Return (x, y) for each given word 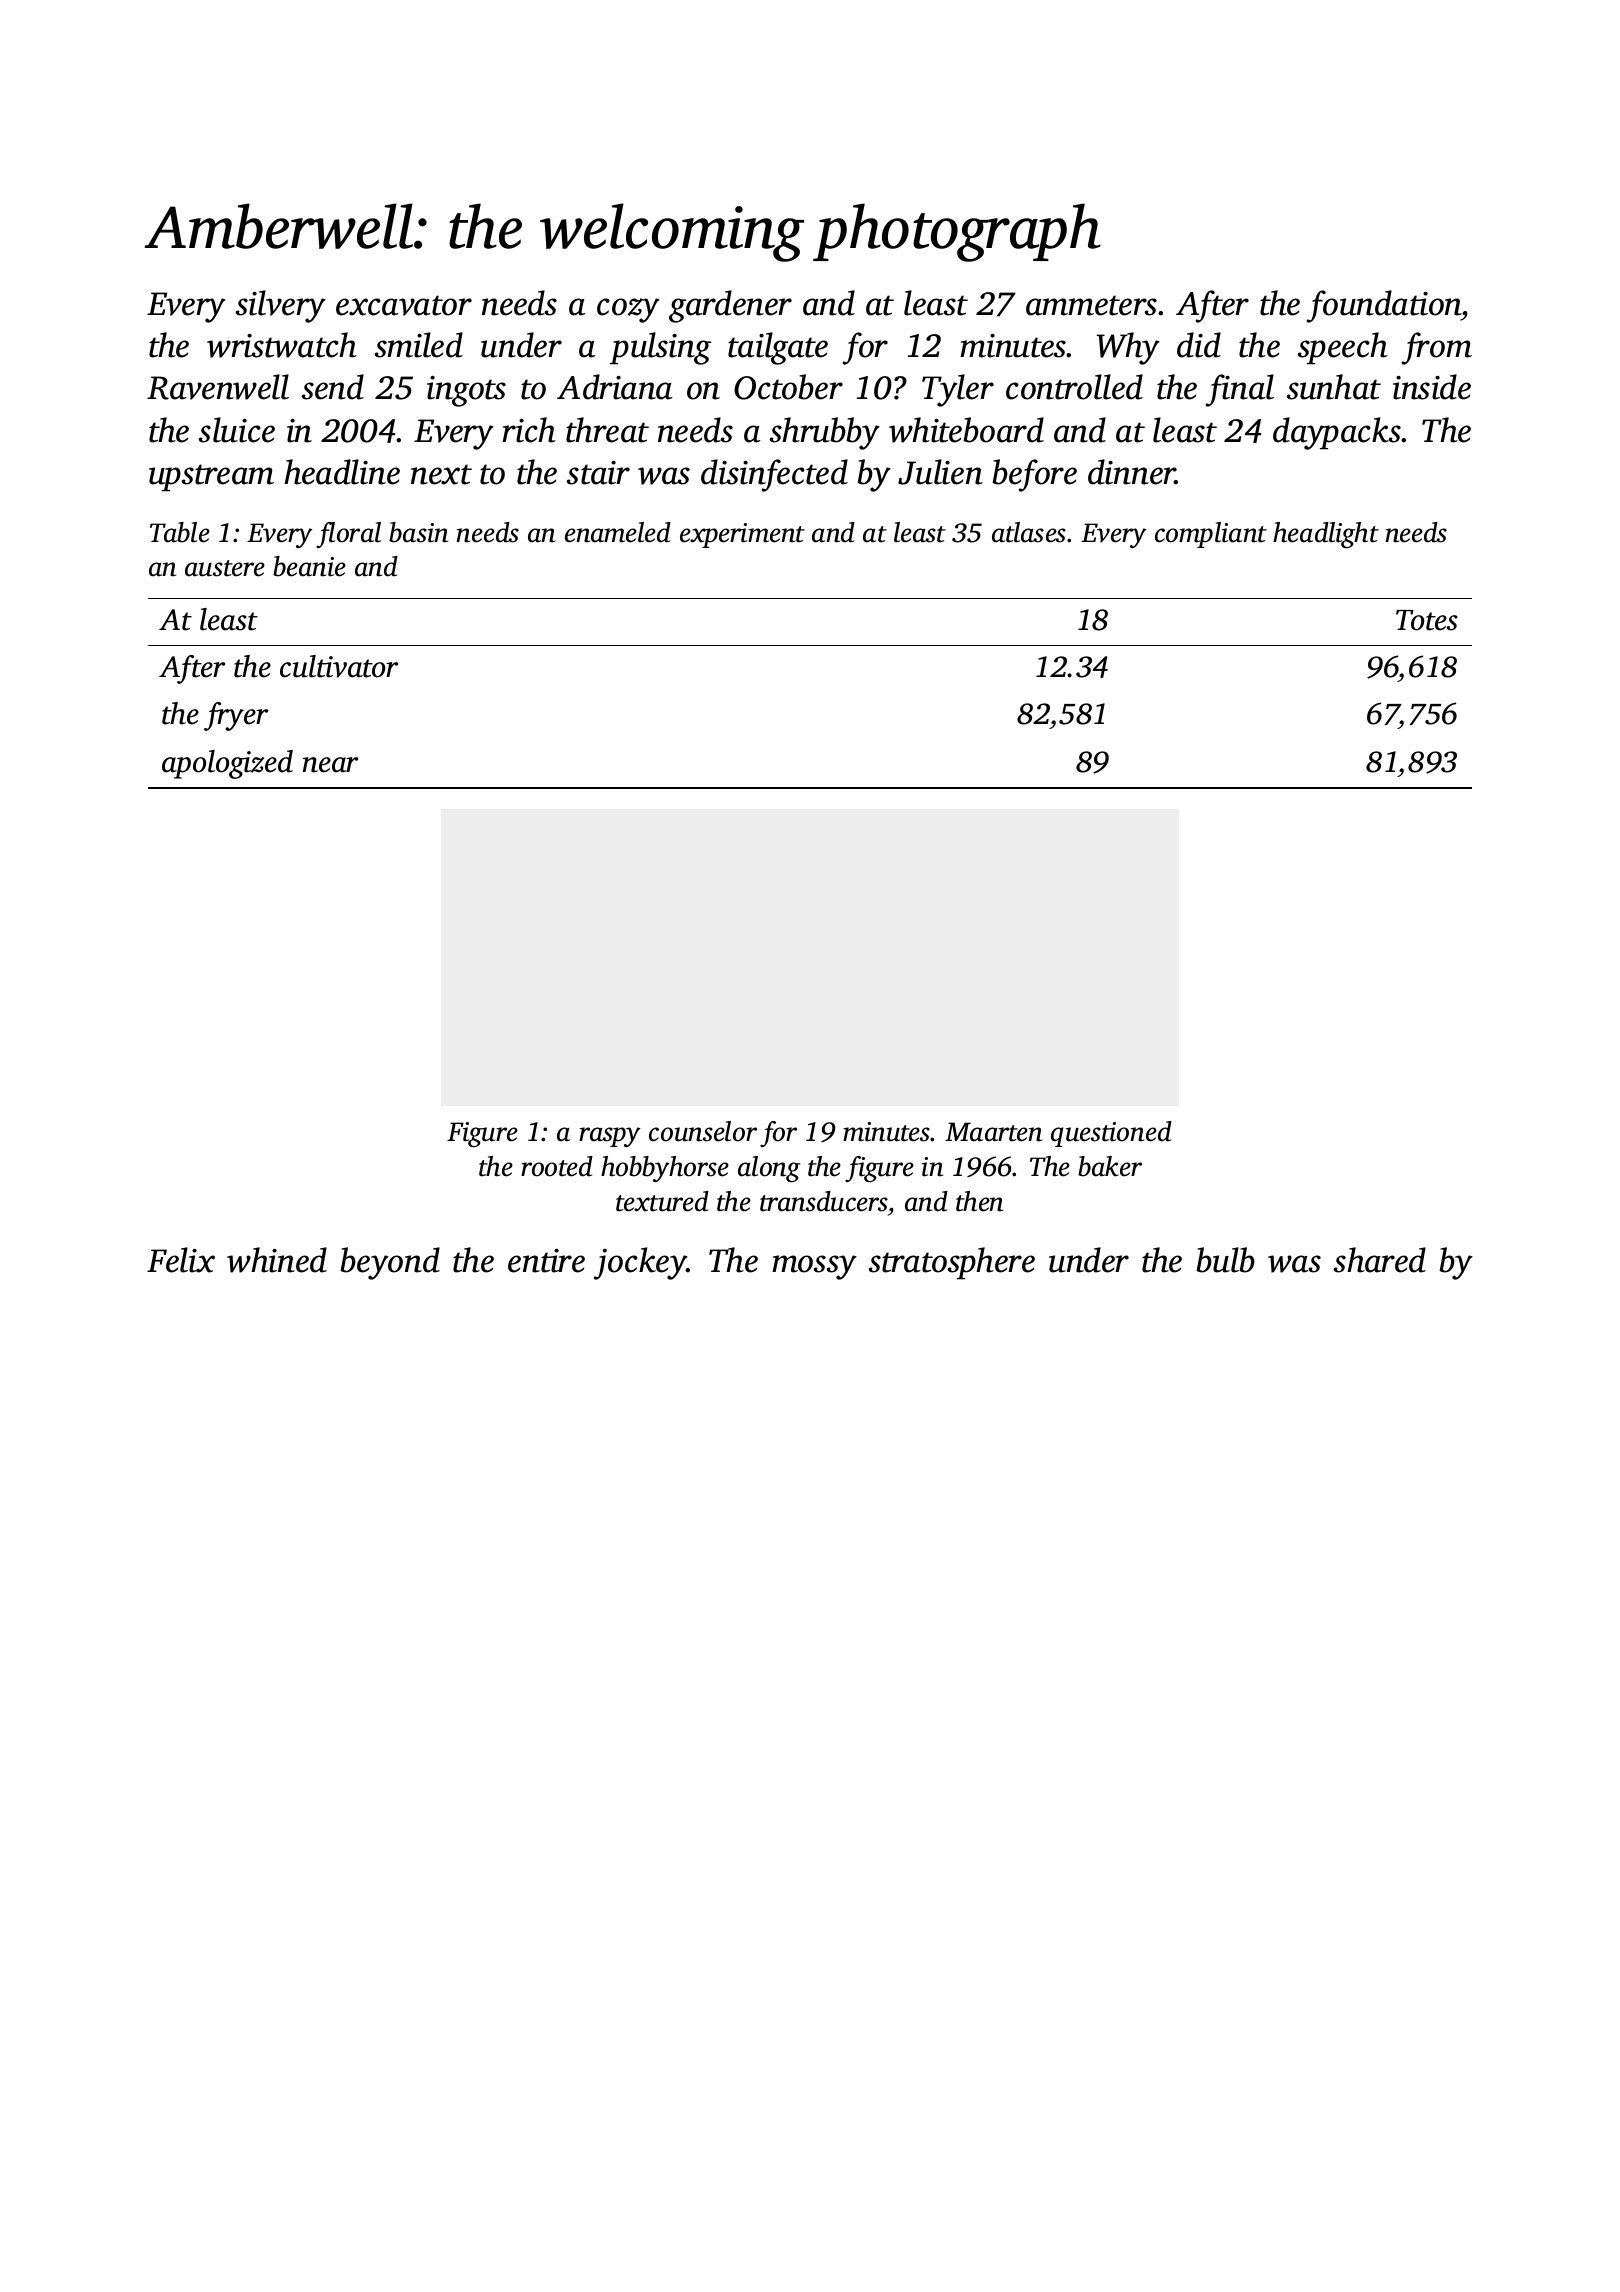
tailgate (778, 348)
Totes (1427, 620)
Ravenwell (218, 387)
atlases (1029, 532)
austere (225, 568)
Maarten (993, 1132)
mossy (814, 1267)
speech (1343, 348)
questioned (1111, 1134)
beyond (390, 1263)
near (330, 765)
